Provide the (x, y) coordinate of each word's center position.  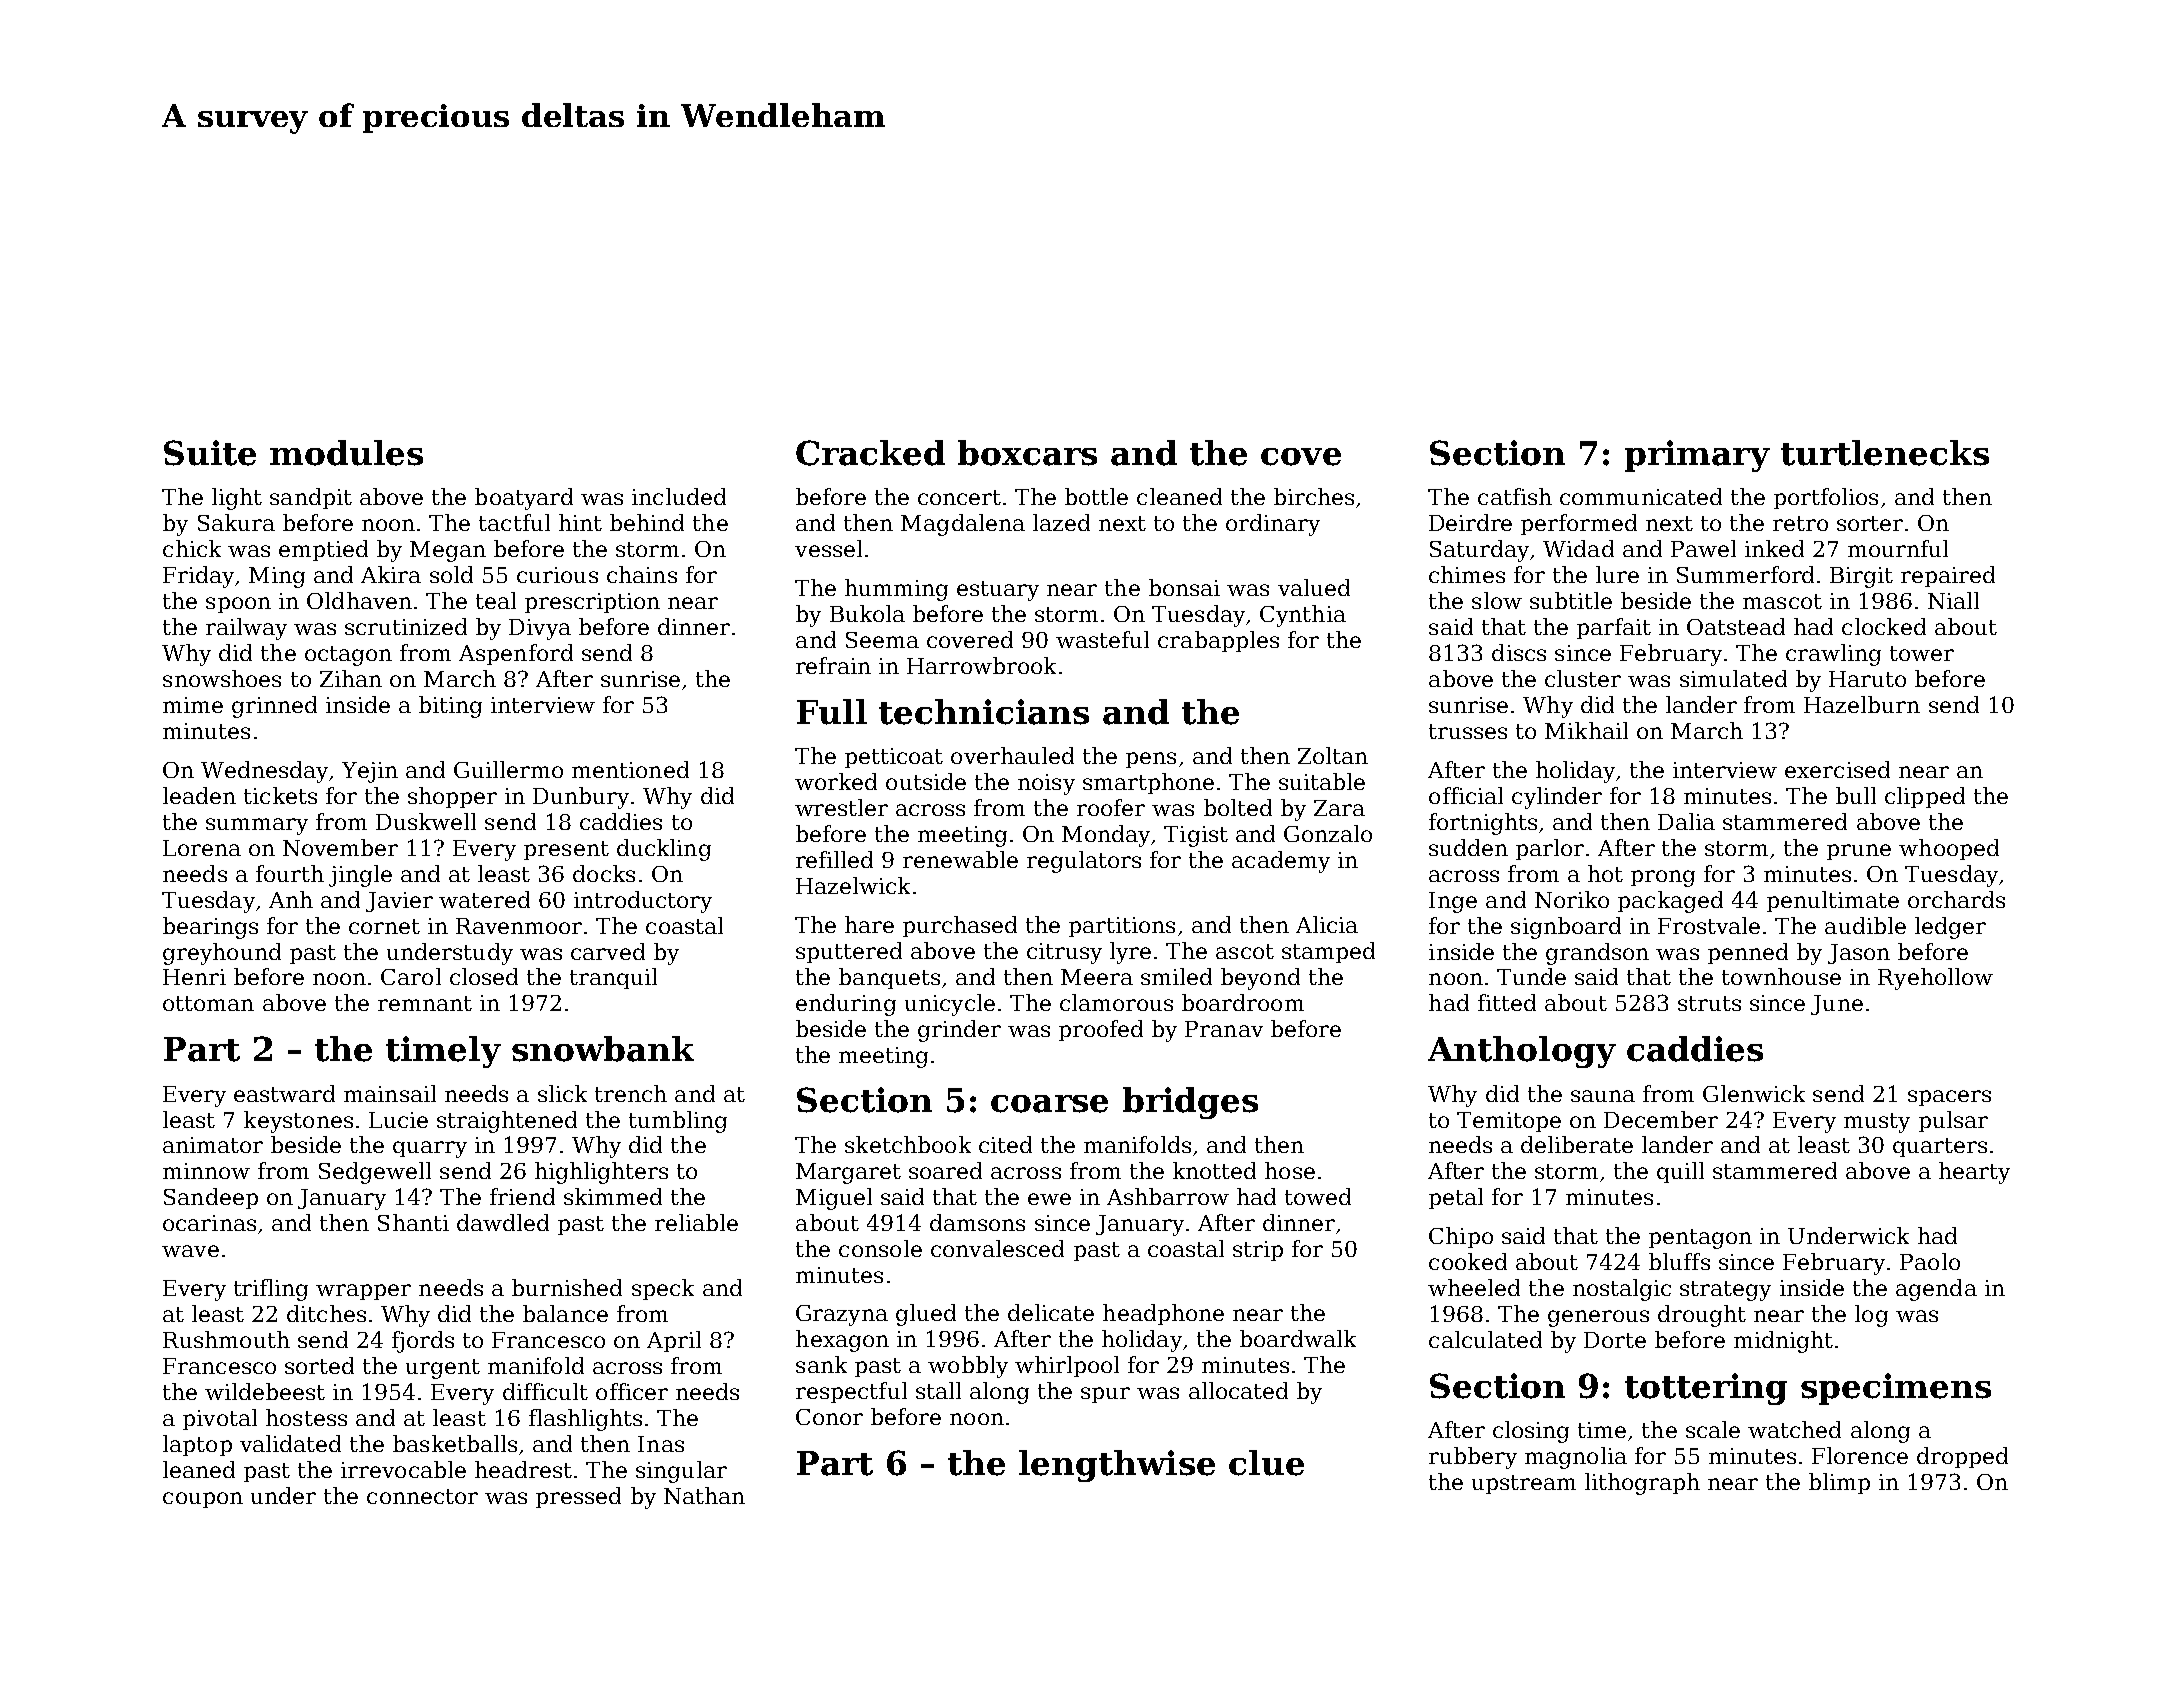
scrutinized (406, 626)
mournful (1898, 548)
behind (647, 522)
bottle (1096, 496)
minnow (206, 1171)
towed (1318, 1196)
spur (1105, 1395)
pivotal (220, 1419)
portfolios (1826, 498)
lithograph (1642, 1484)
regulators (1084, 862)
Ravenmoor (519, 926)
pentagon (1700, 1239)
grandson (1597, 954)
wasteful (1102, 639)
